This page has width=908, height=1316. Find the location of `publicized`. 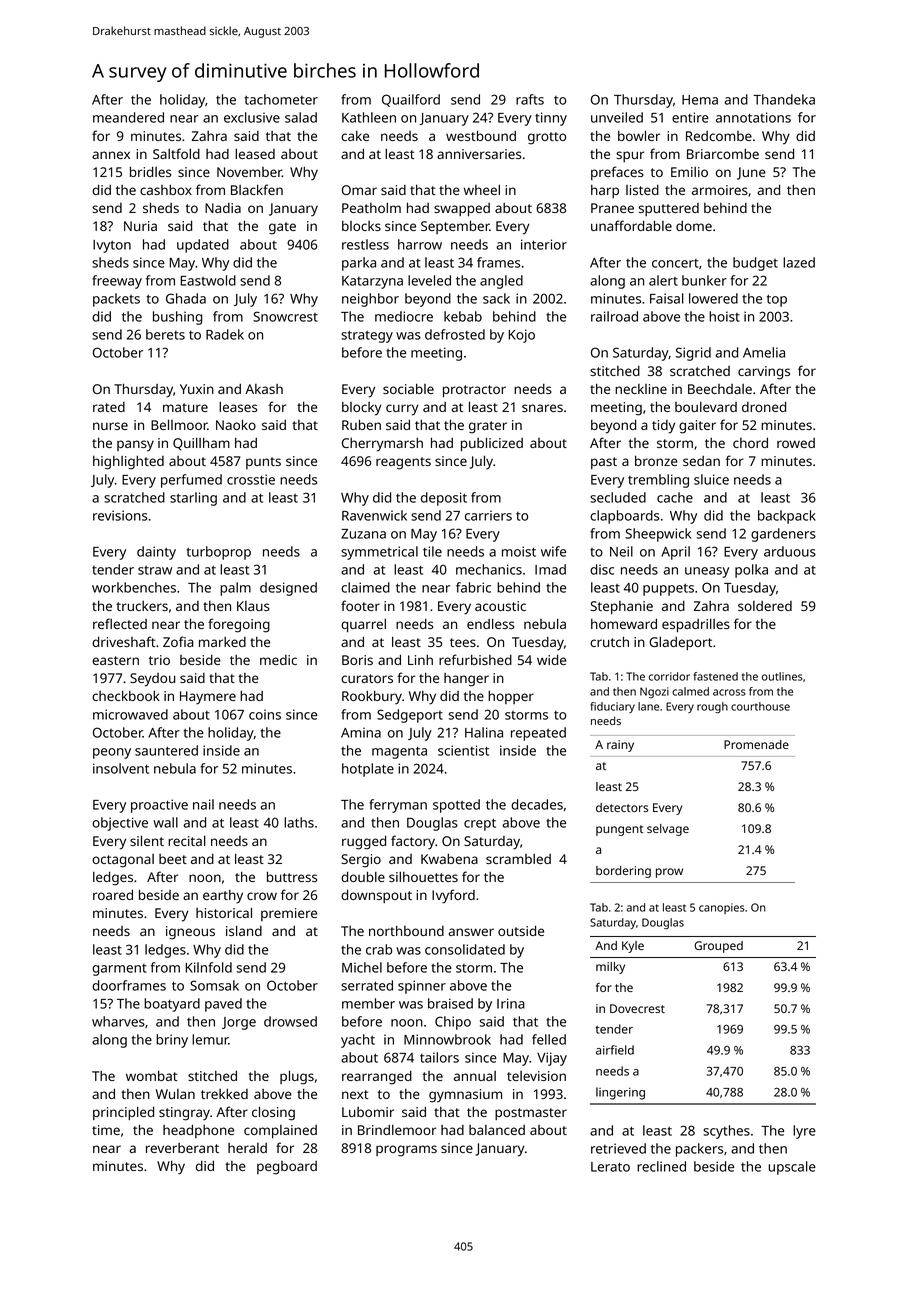

publicized is located at coordinates (492, 444).
